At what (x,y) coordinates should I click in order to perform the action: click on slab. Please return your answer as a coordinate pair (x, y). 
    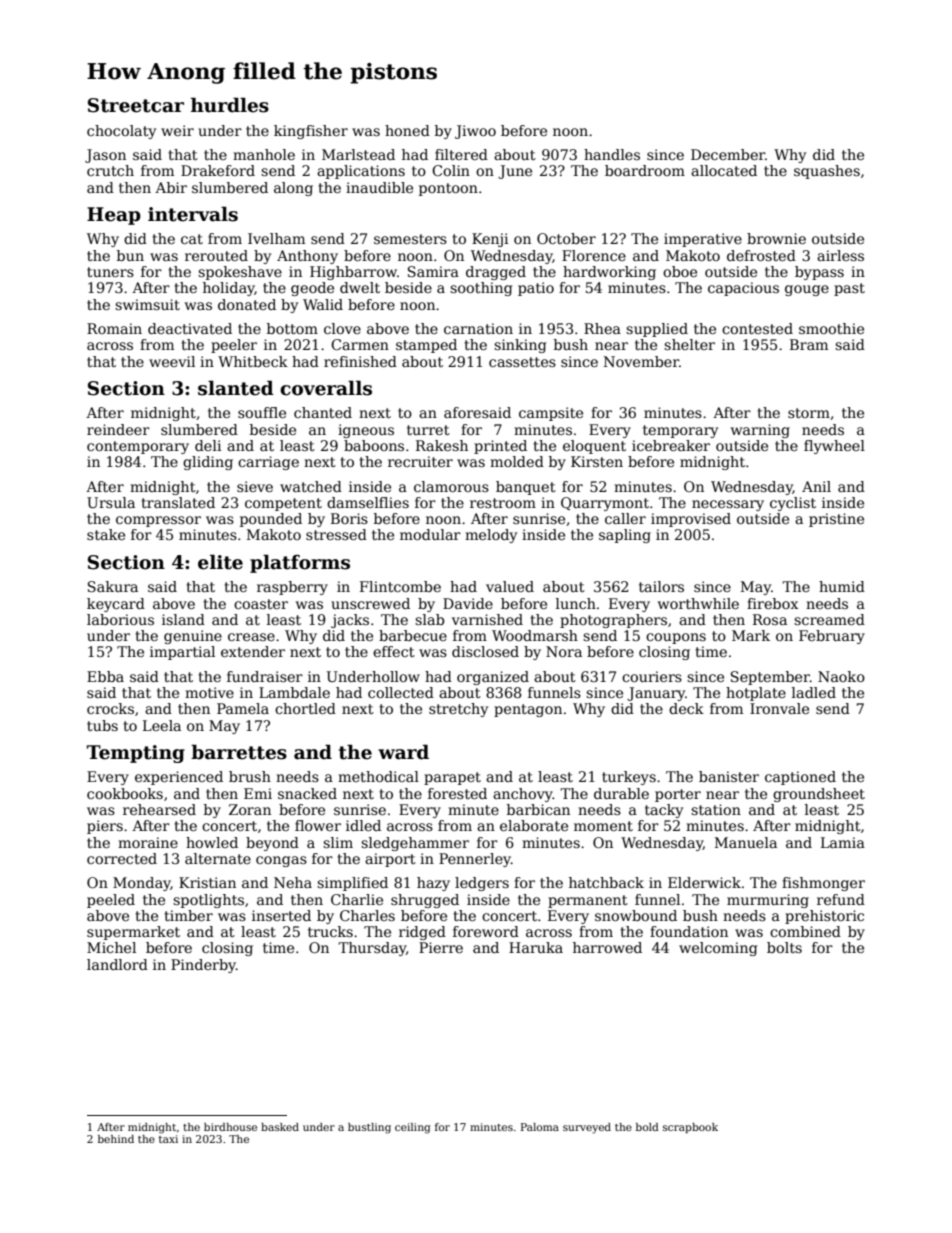
    Looking at the image, I should click on (429, 619).
